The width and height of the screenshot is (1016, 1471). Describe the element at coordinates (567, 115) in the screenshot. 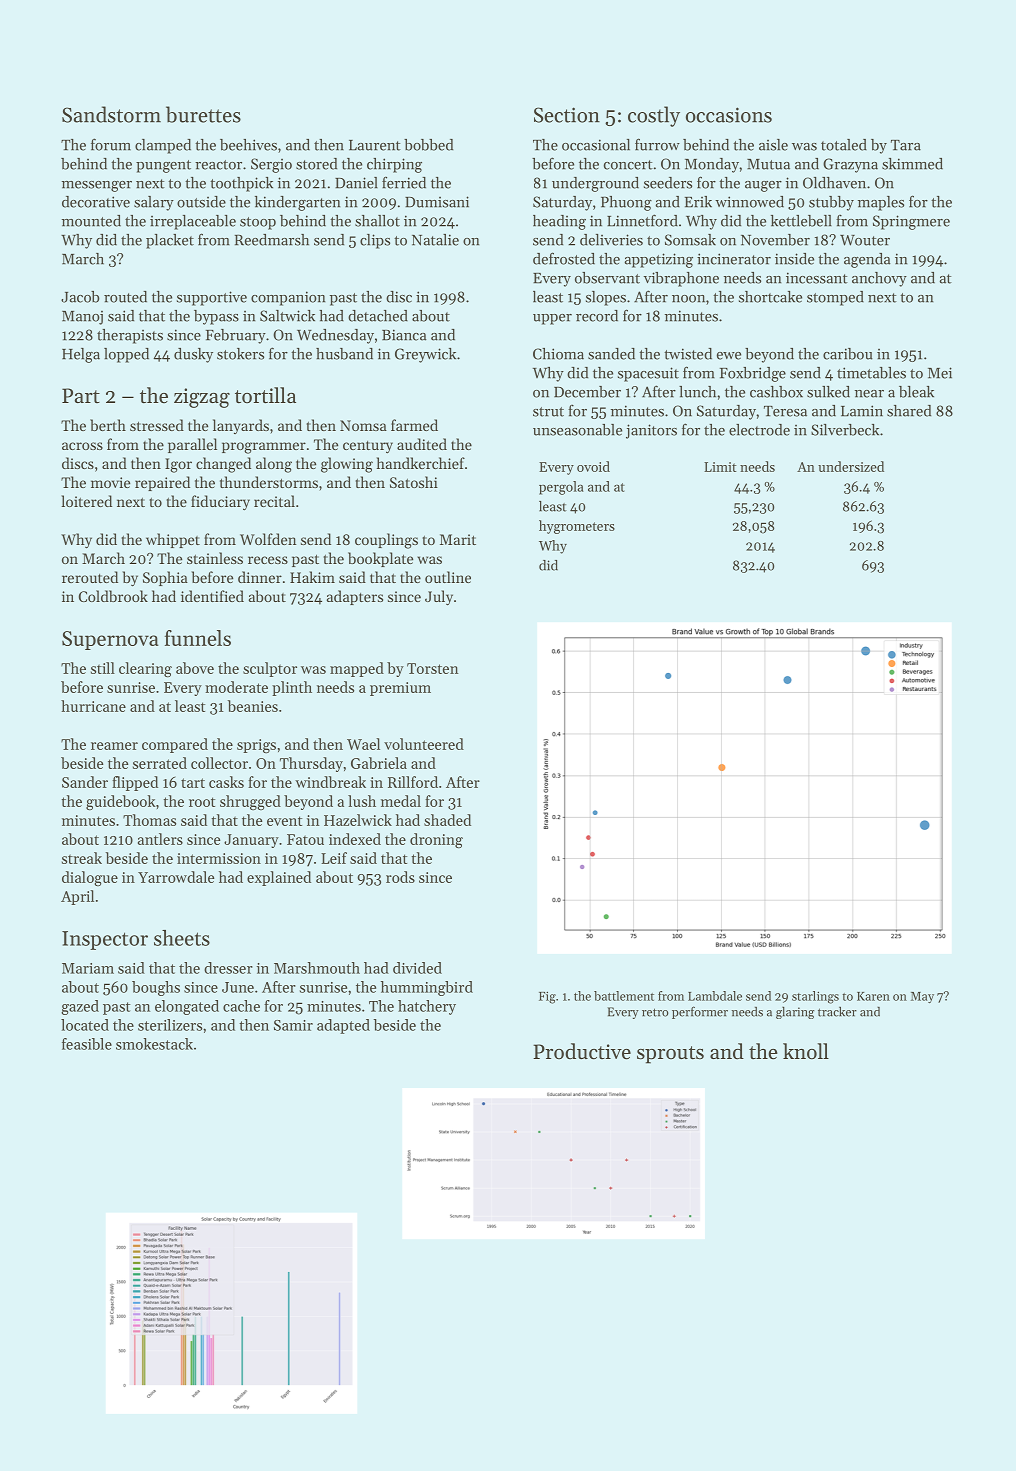

I see `Section` at that location.
